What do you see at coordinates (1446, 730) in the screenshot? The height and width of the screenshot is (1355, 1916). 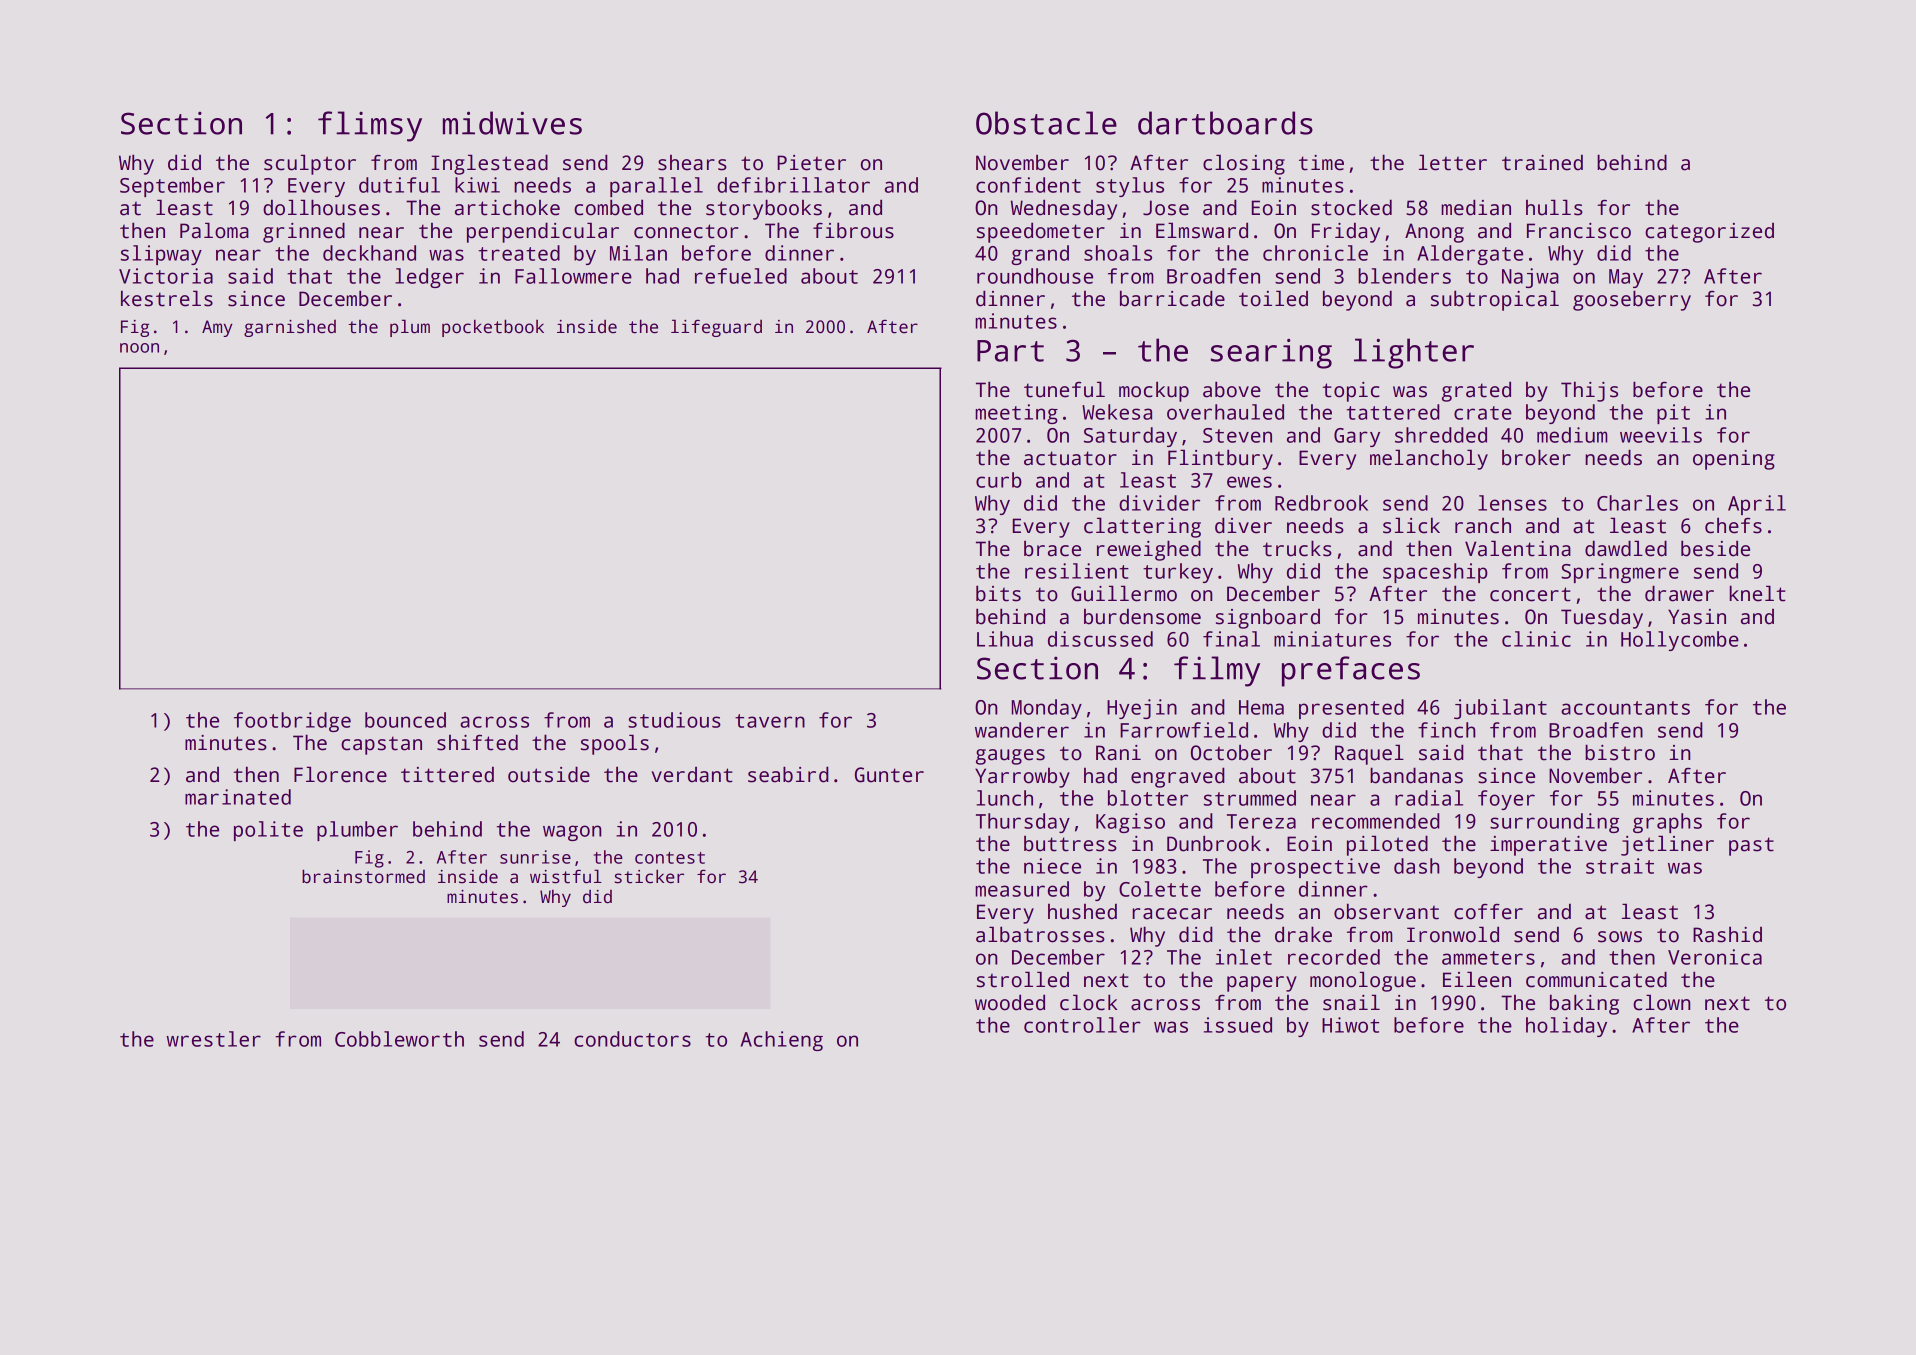 I see `finch` at bounding box center [1446, 730].
